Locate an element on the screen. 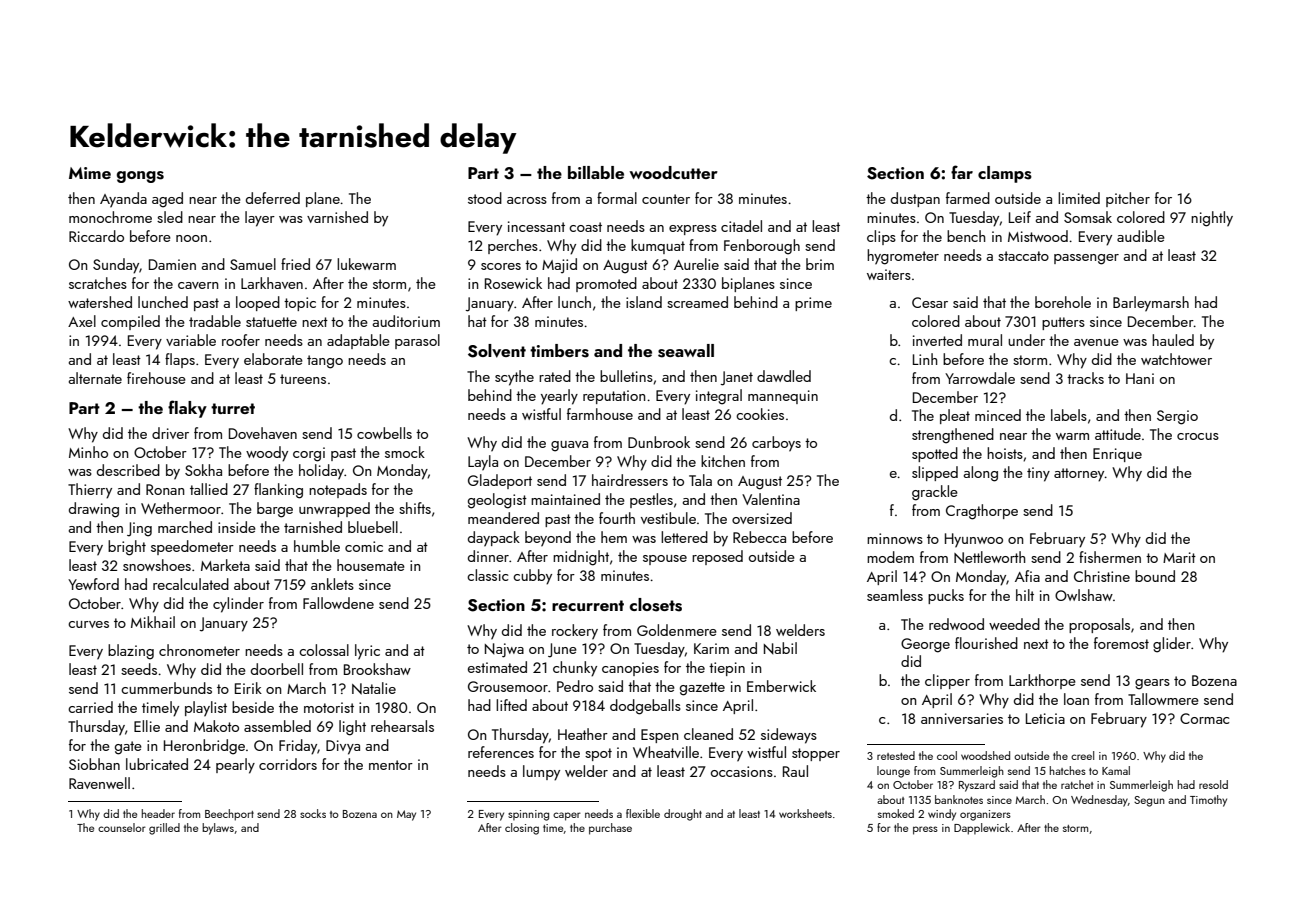 The width and height of the screenshot is (1308, 924). along is located at coordinates (980, 474).
